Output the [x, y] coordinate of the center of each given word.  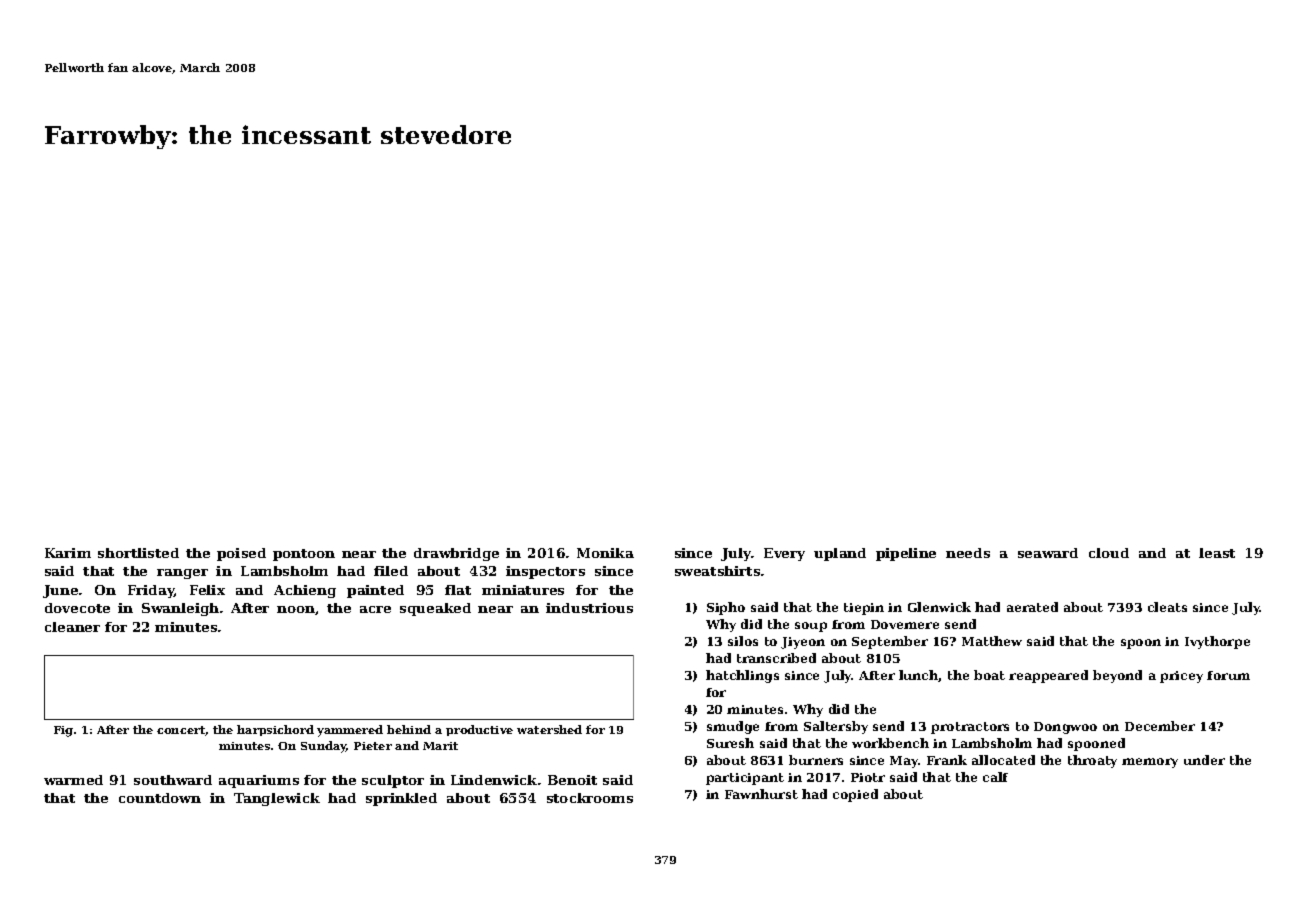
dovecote [77, 608]
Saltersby [836, 727]
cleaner [72, 627]
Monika [605, 553]
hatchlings [742, 676]
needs [968, 553]
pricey [1181, 677]
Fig [63, 731]
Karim [68, 553]
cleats [1167, 607]
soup [811, 627]
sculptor [393, 781]
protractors [970, 728]
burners [816, 760]
